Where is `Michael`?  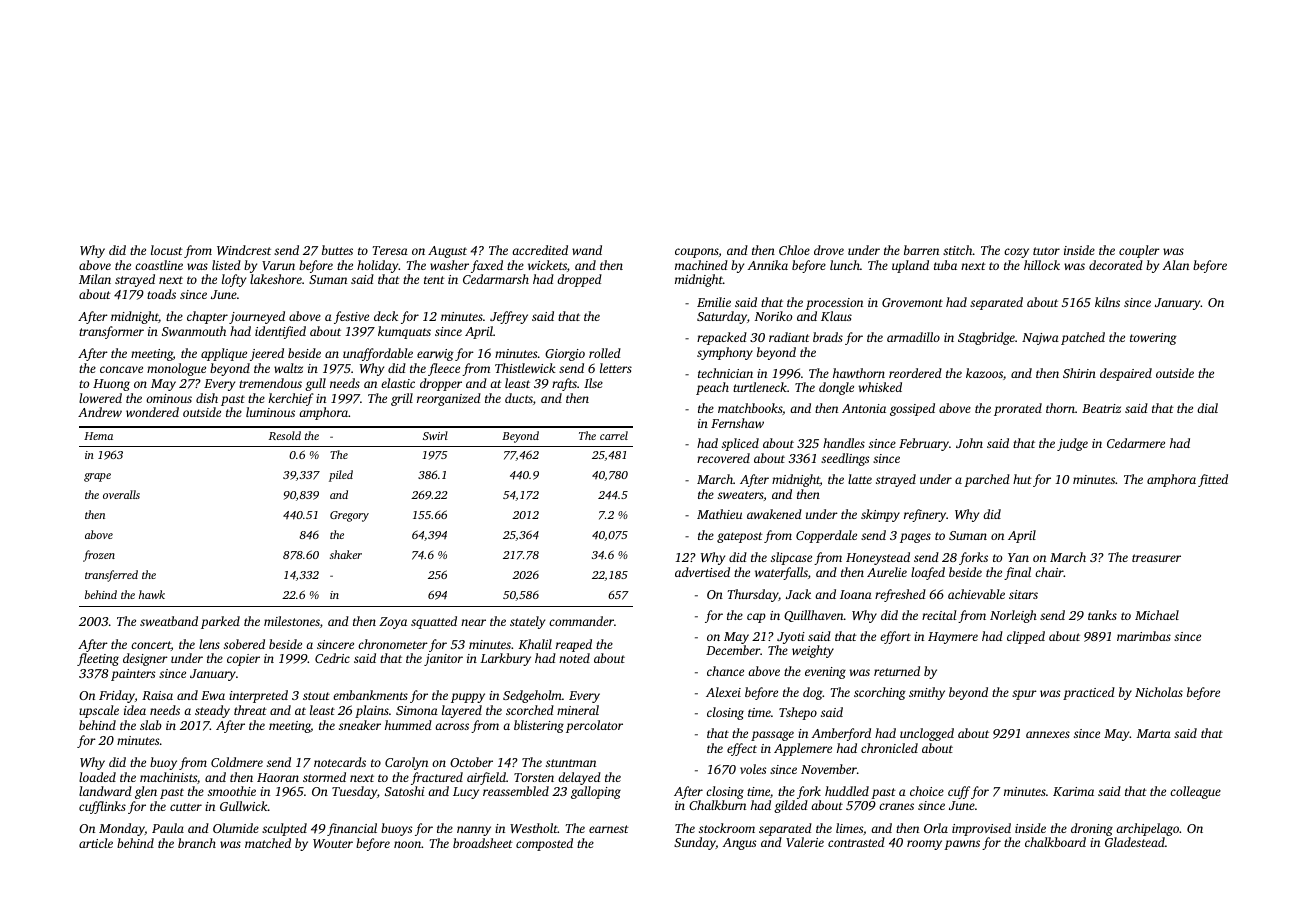
Michael is located at coordinates (1157, 615).
